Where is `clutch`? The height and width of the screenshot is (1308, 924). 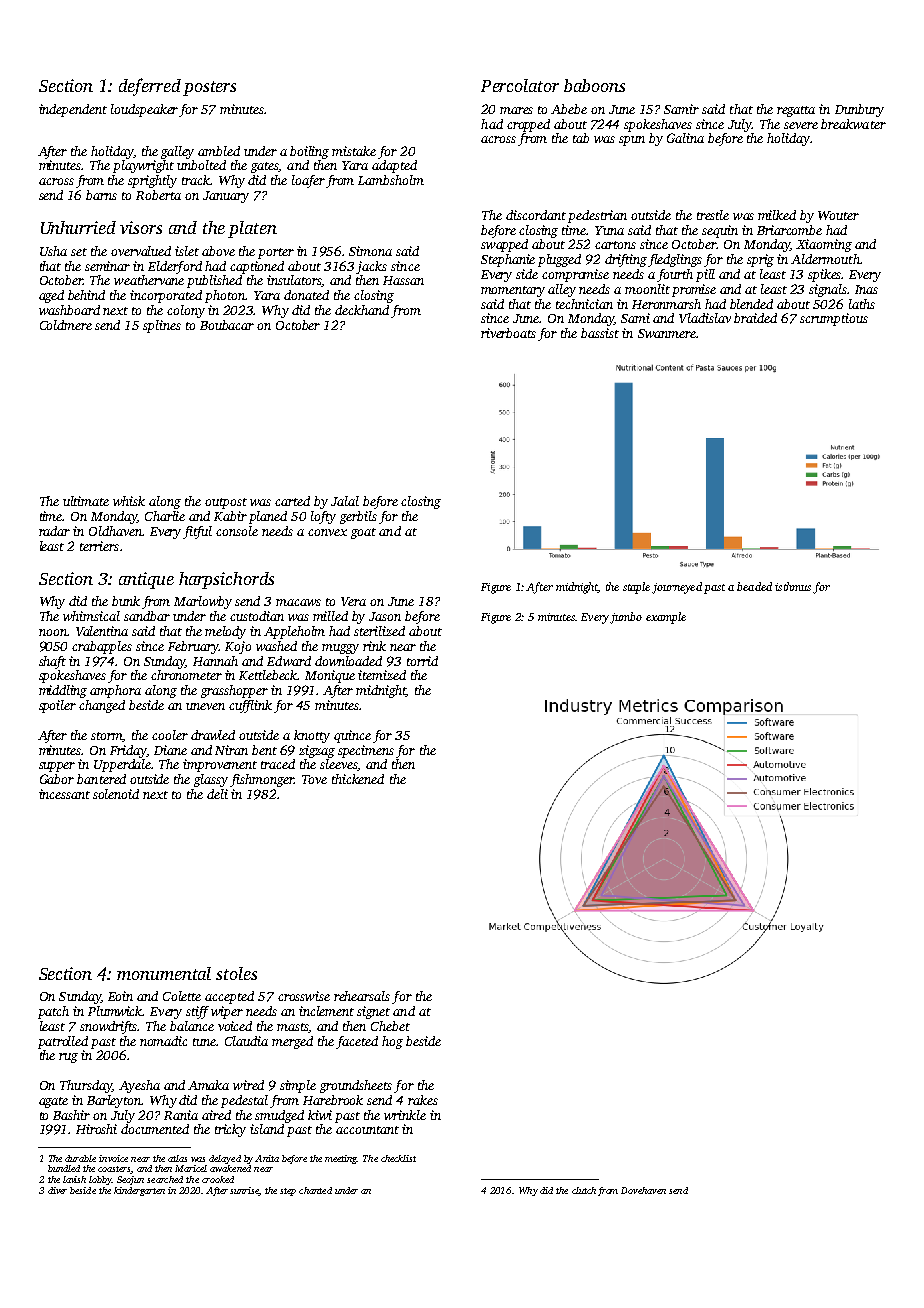
clutch is located at coordinates (584, 1190).
